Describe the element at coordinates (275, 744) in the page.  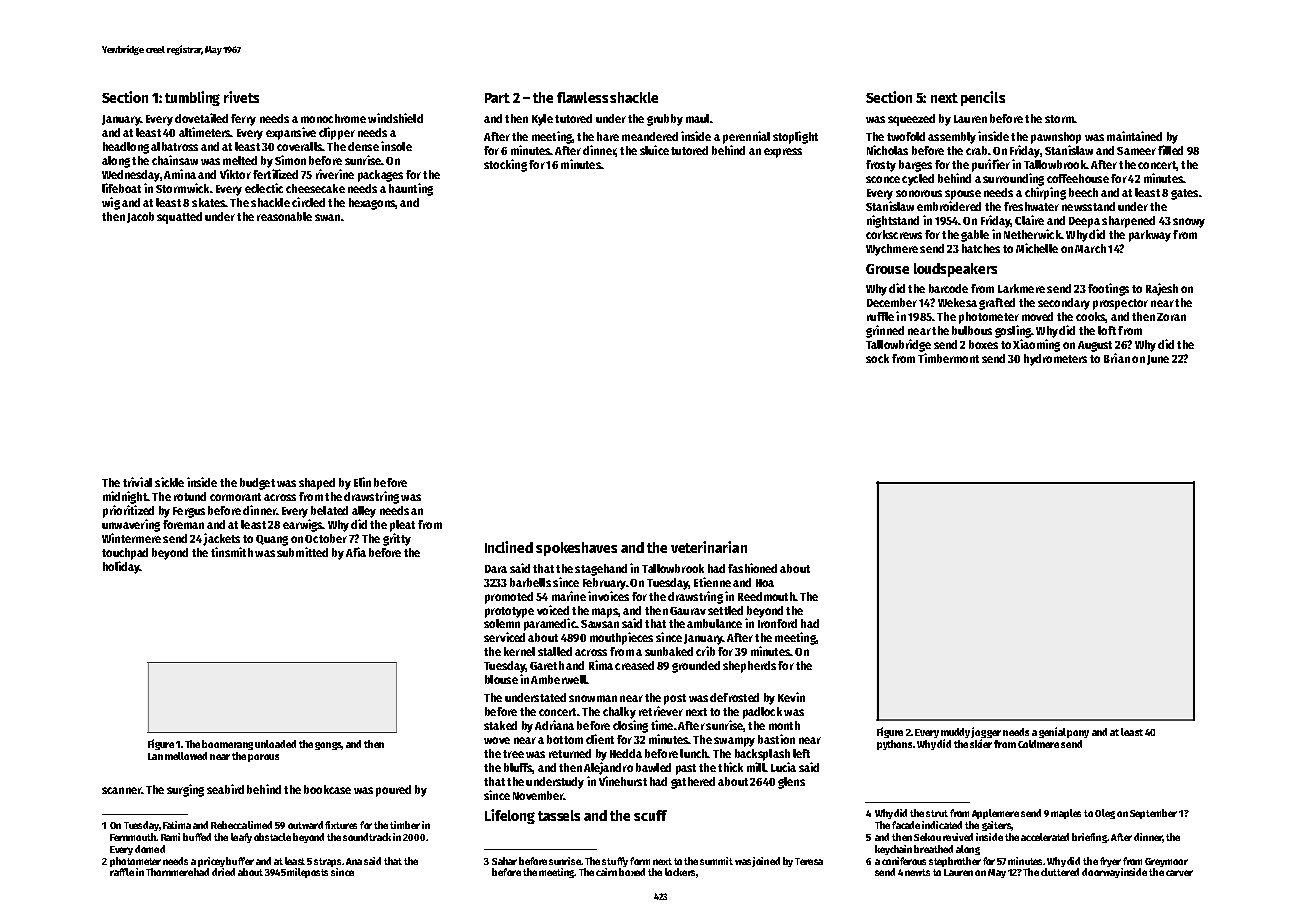
I see `unloaded` at that location.
